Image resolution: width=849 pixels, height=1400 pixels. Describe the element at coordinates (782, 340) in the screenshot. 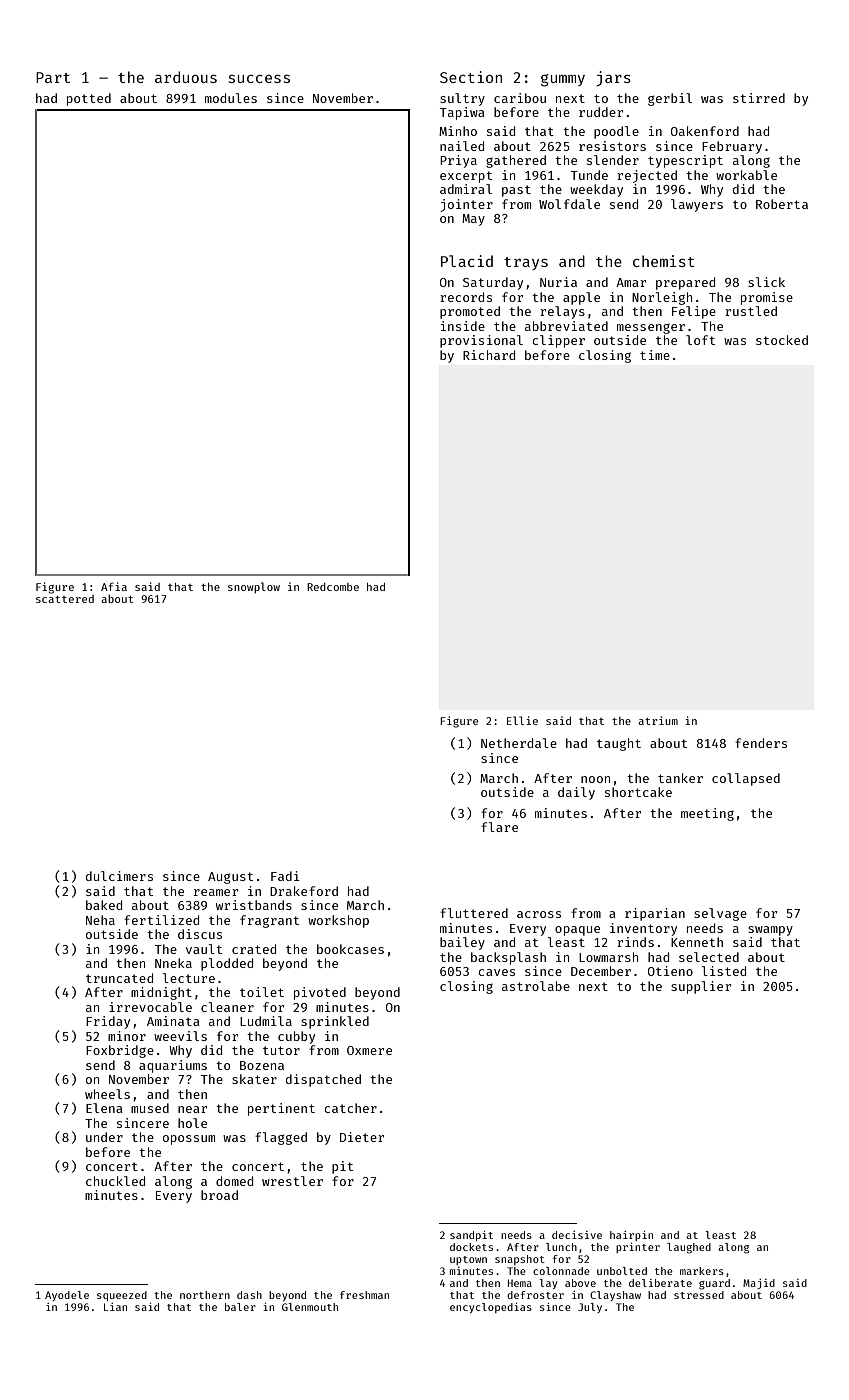

I see `stocked` at that location.
